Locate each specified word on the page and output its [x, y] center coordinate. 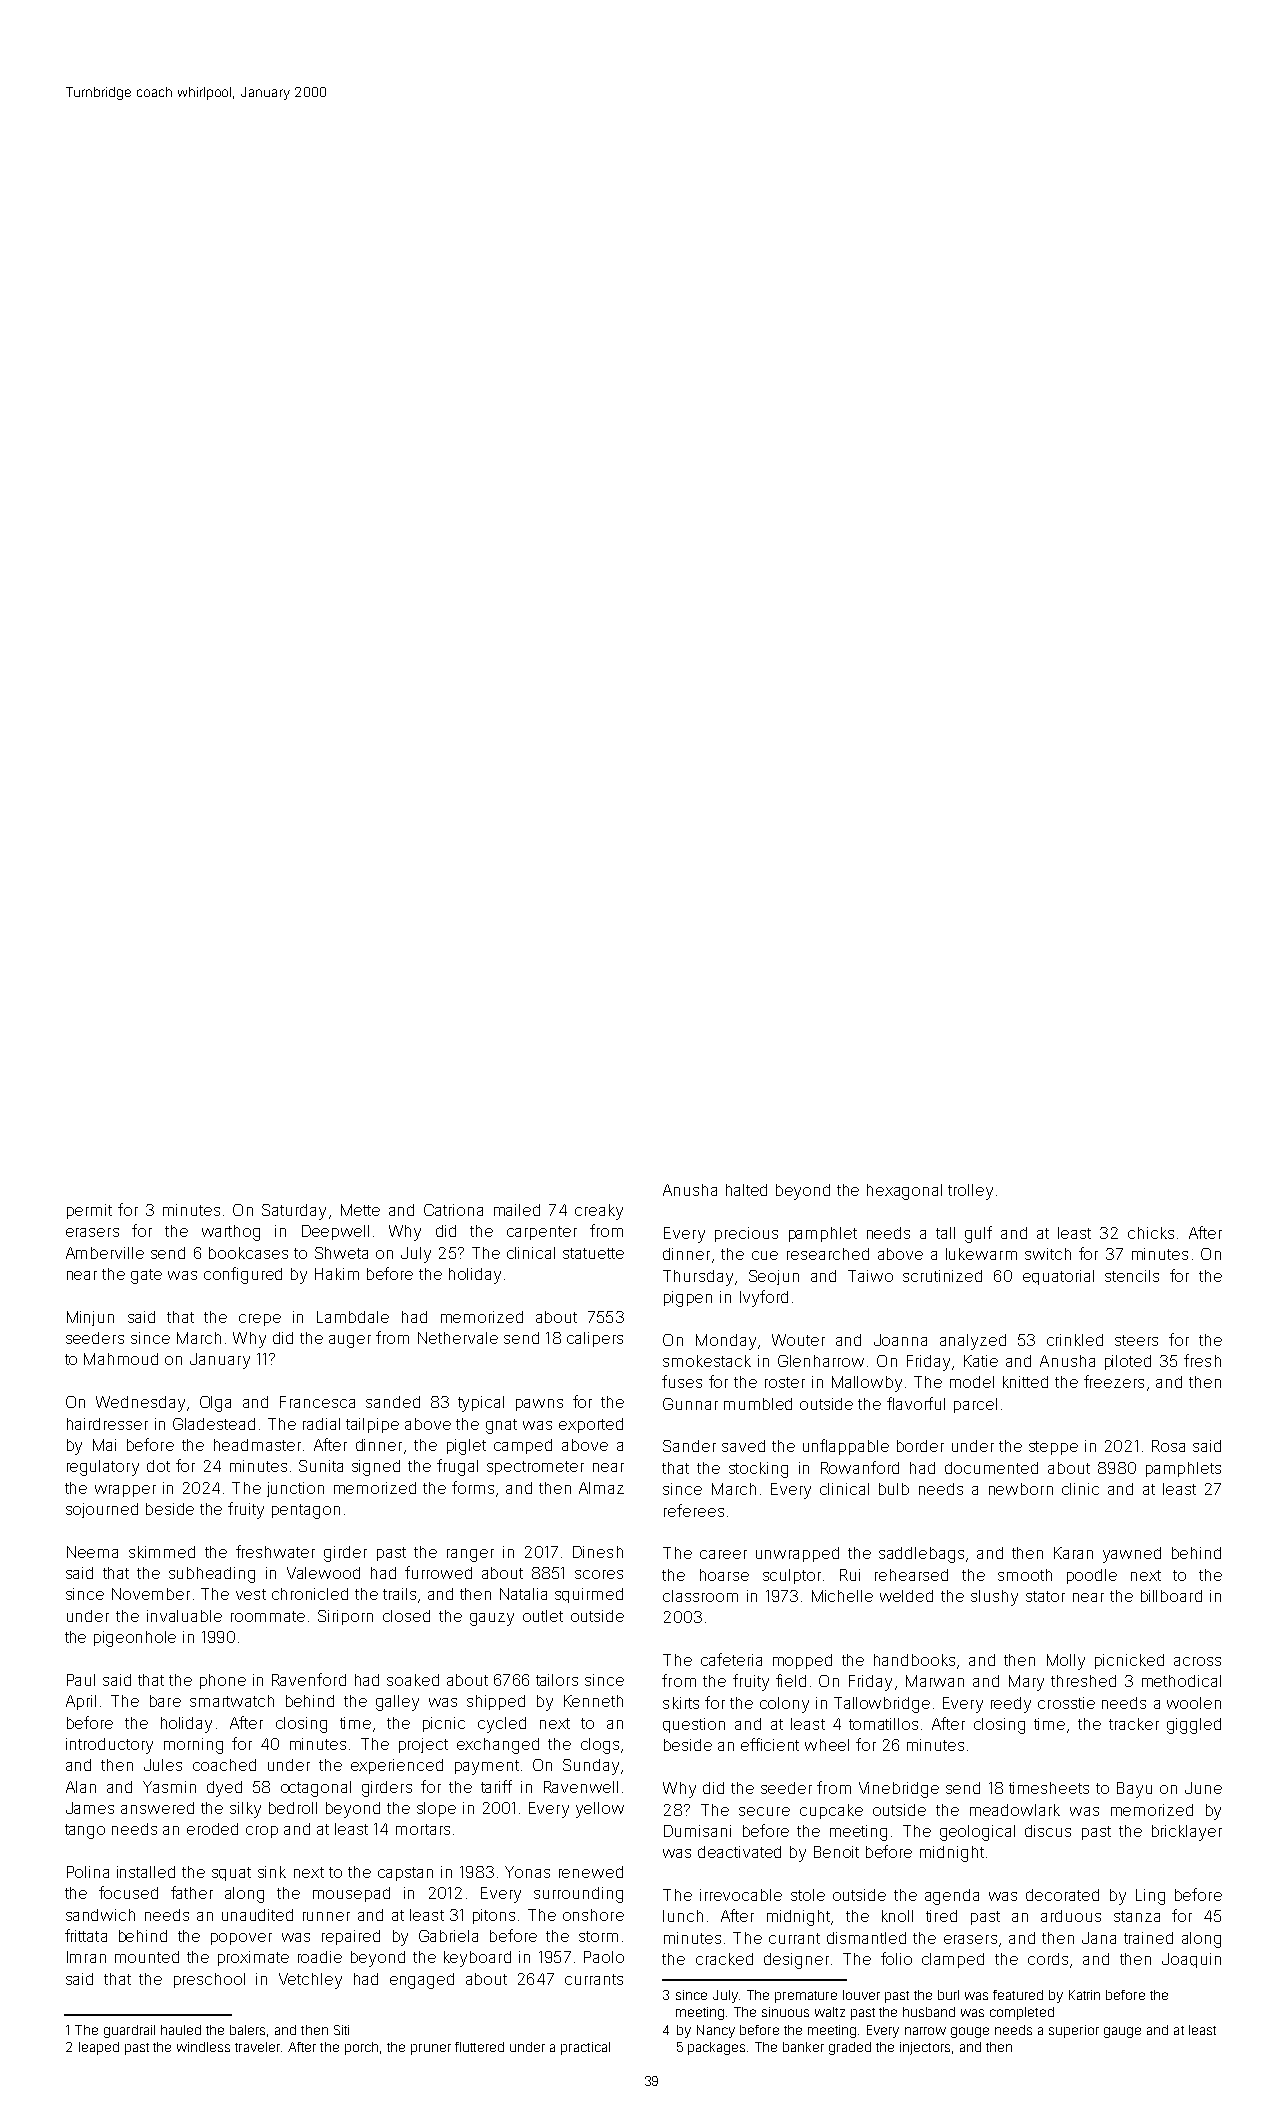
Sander [689, 1446]
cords [1048, 1959]
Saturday [294, 1212]
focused [128, 1892]
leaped [99, 2048]
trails [399, 1594]
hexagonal [904, 1192]
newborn [1021, 1489]
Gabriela [448, 1936]
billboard [1171, 1596]
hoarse [724, 1575]
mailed [517, 1210]
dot [158, 1466]
